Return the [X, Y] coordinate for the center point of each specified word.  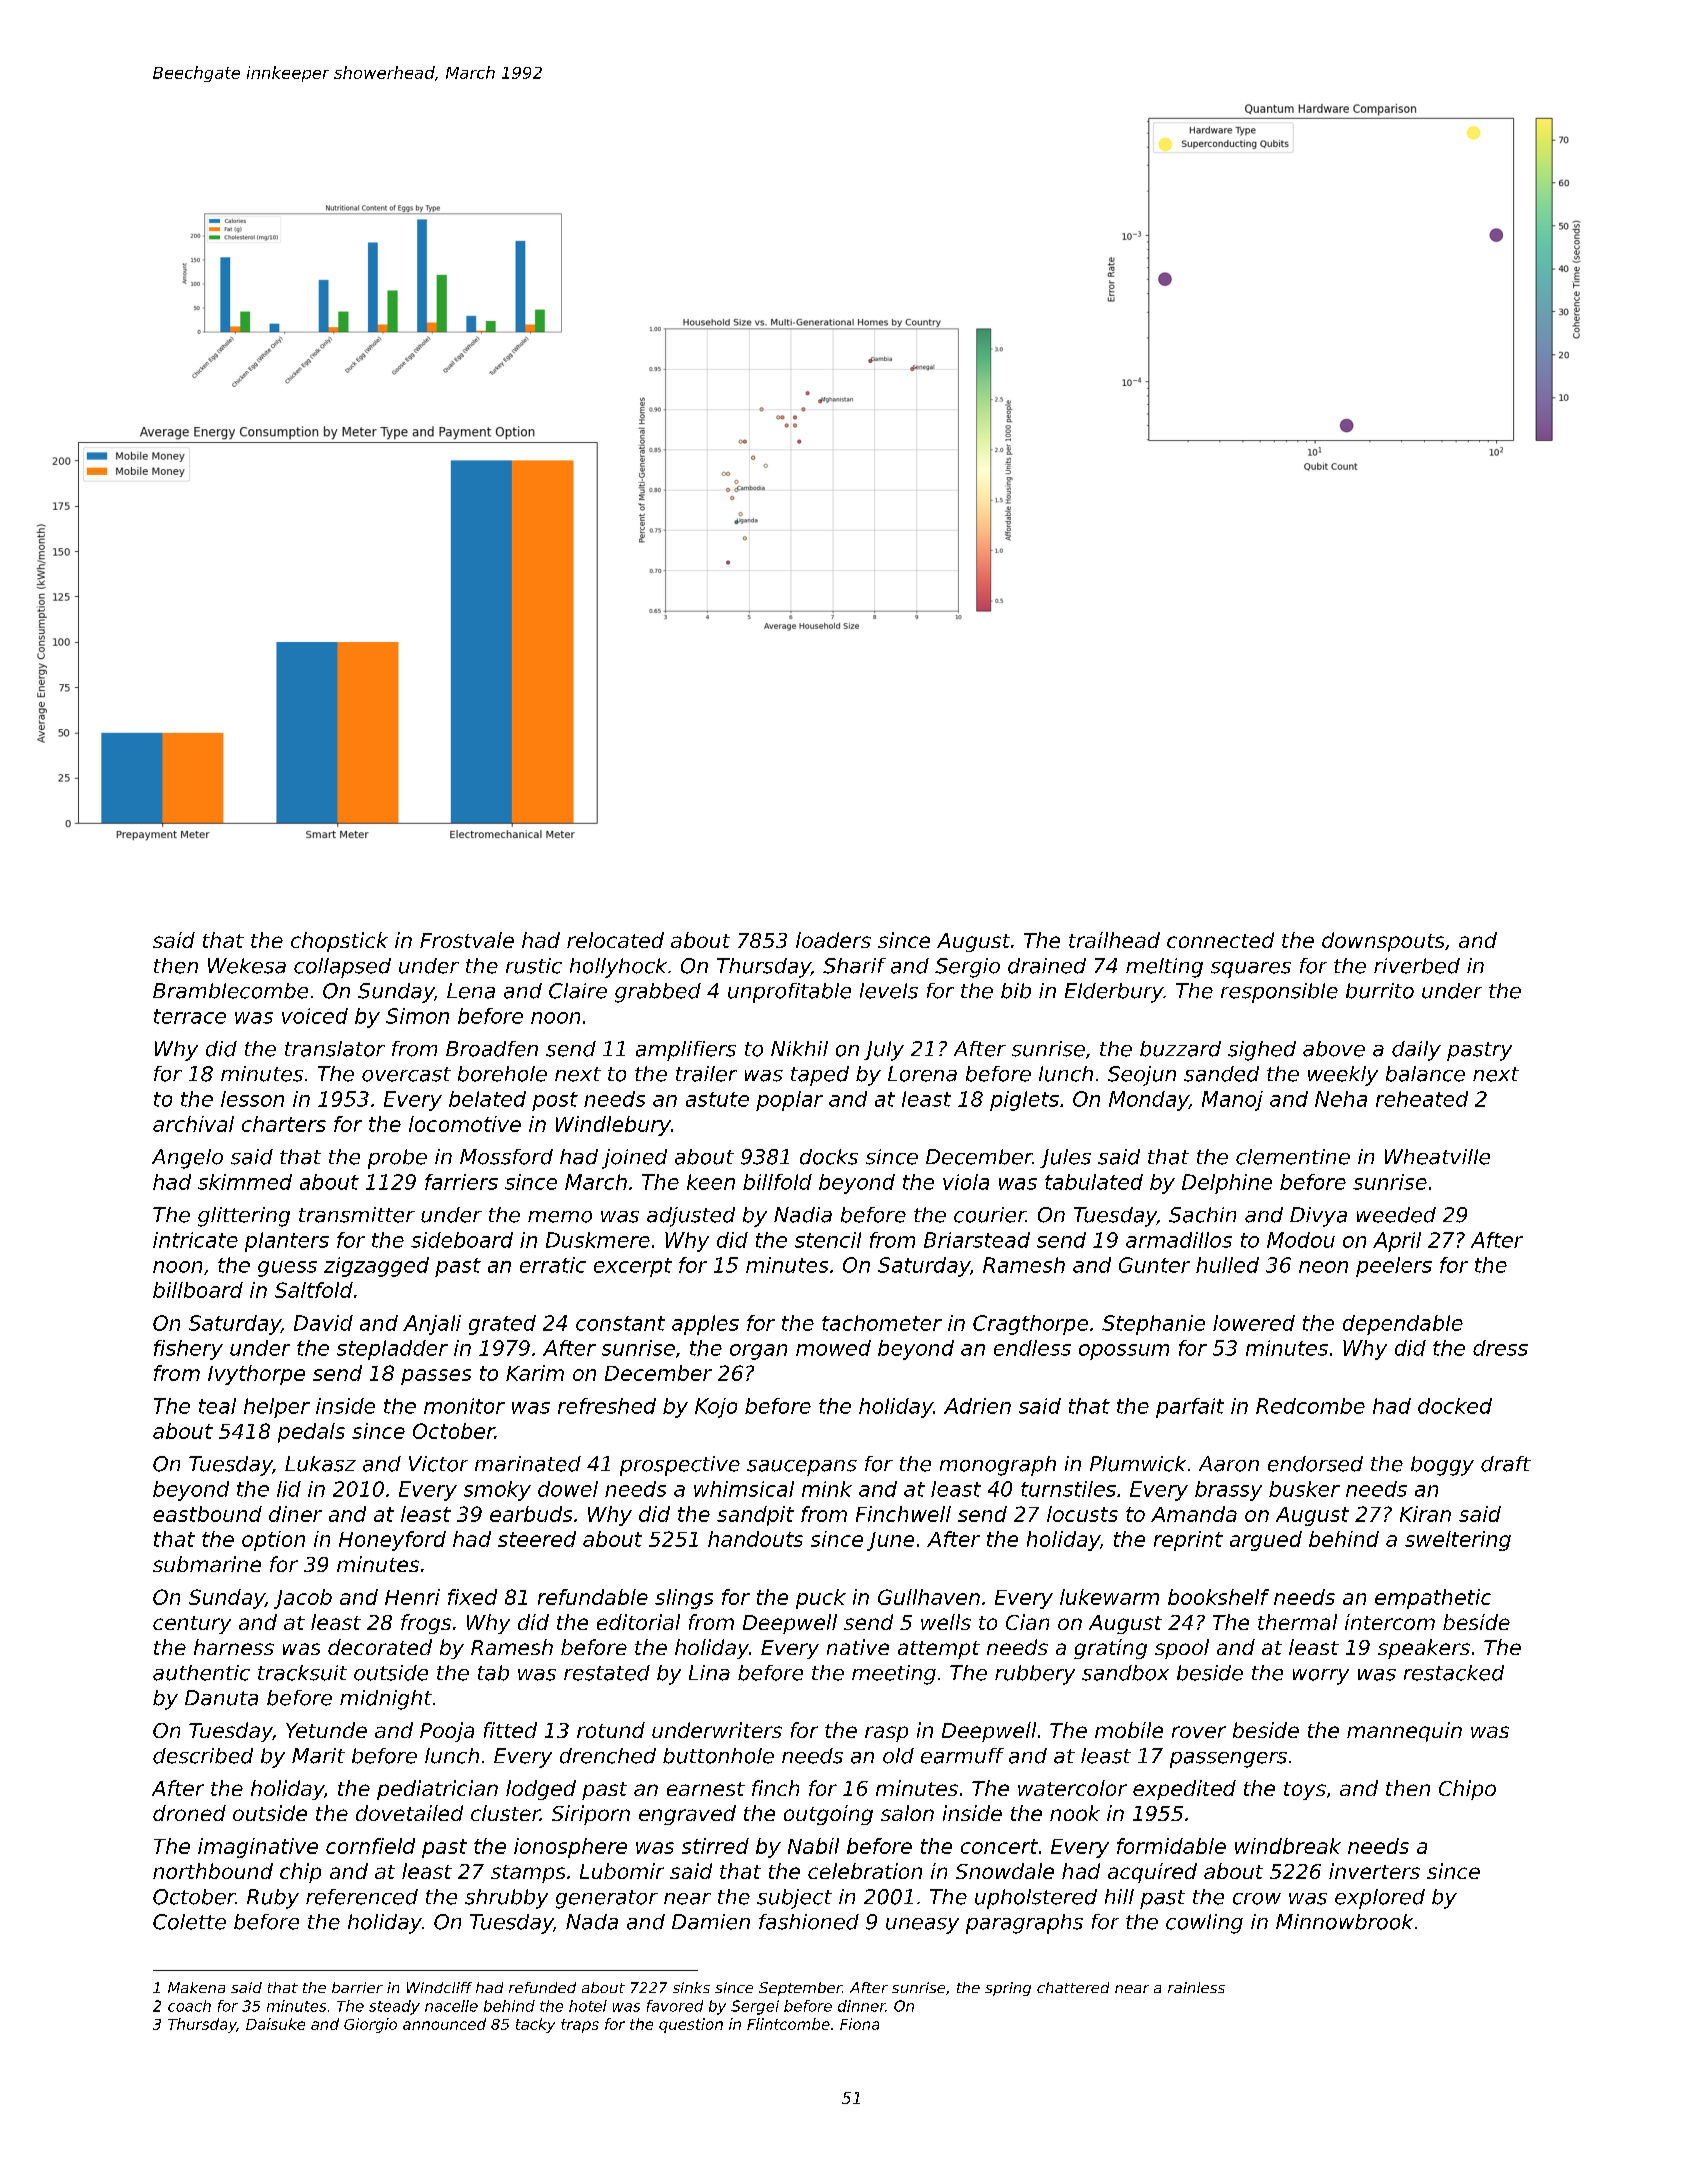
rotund [611, 1730]
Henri [412, 1597]
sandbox [1125, 1673]
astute [717, 1099]
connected [1220, 940]
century [192, 1625]
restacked [1454, 1673]
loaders [833, 940]
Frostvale [467, 940]
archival [193, 1124]
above [1334, 1049]
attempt [939, 1650]
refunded [542, 1987]
